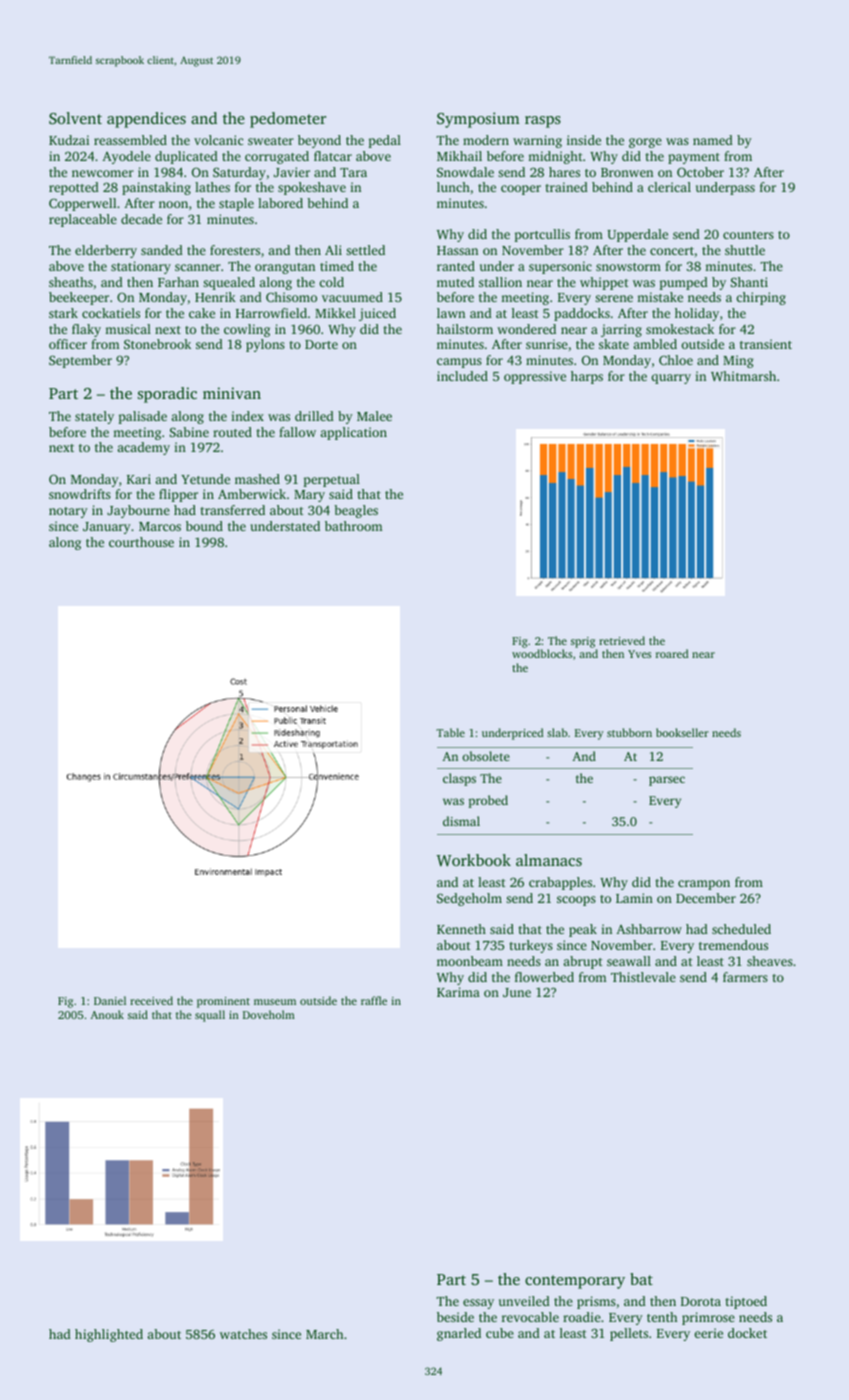  What do you see at coordinates (374, 1000) in the screenshot?
I see `raffle` at bounding box center [374, 1000].
